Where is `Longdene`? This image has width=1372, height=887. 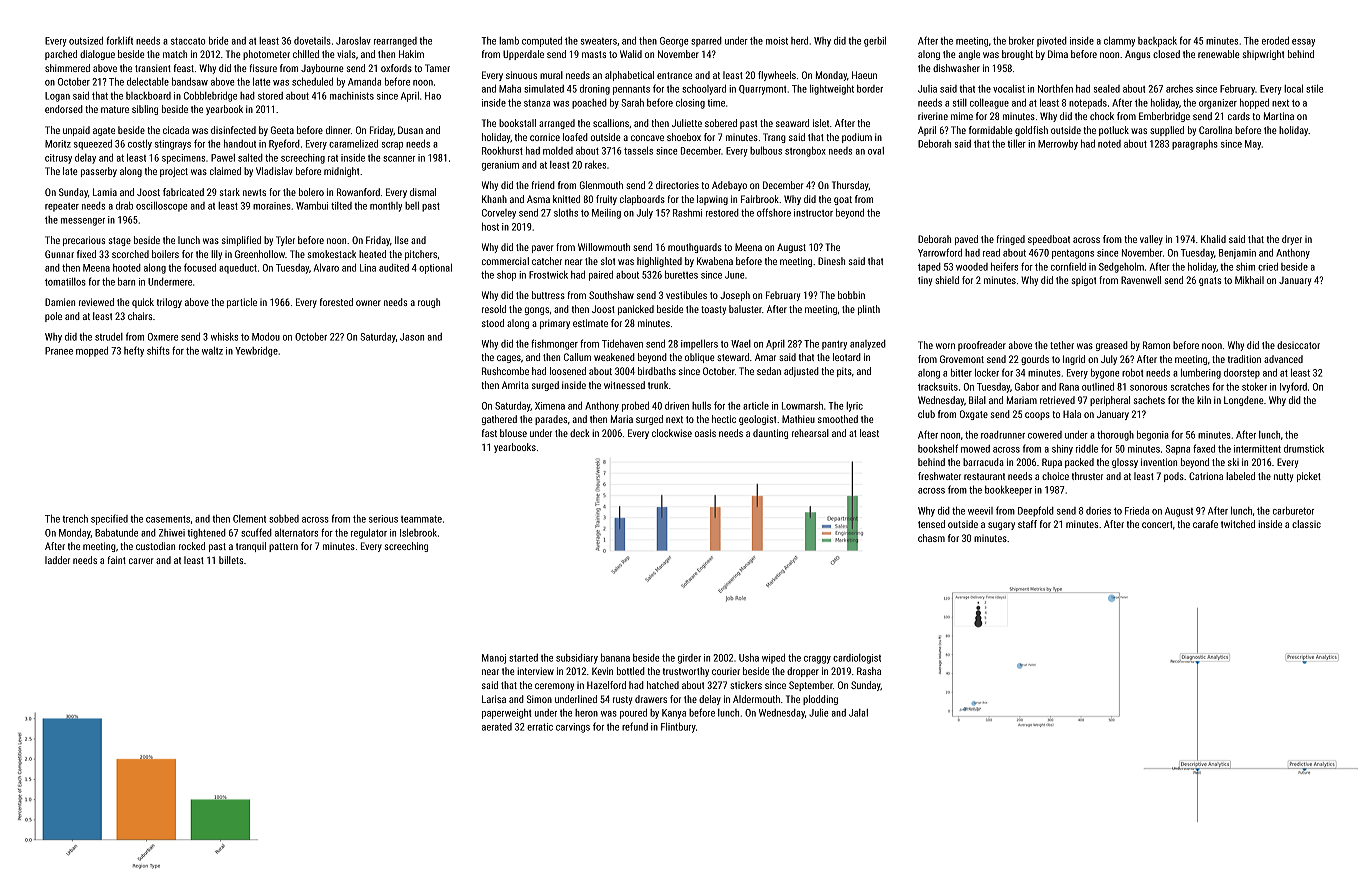 Longdene is located at coordinates (1244, 401).
